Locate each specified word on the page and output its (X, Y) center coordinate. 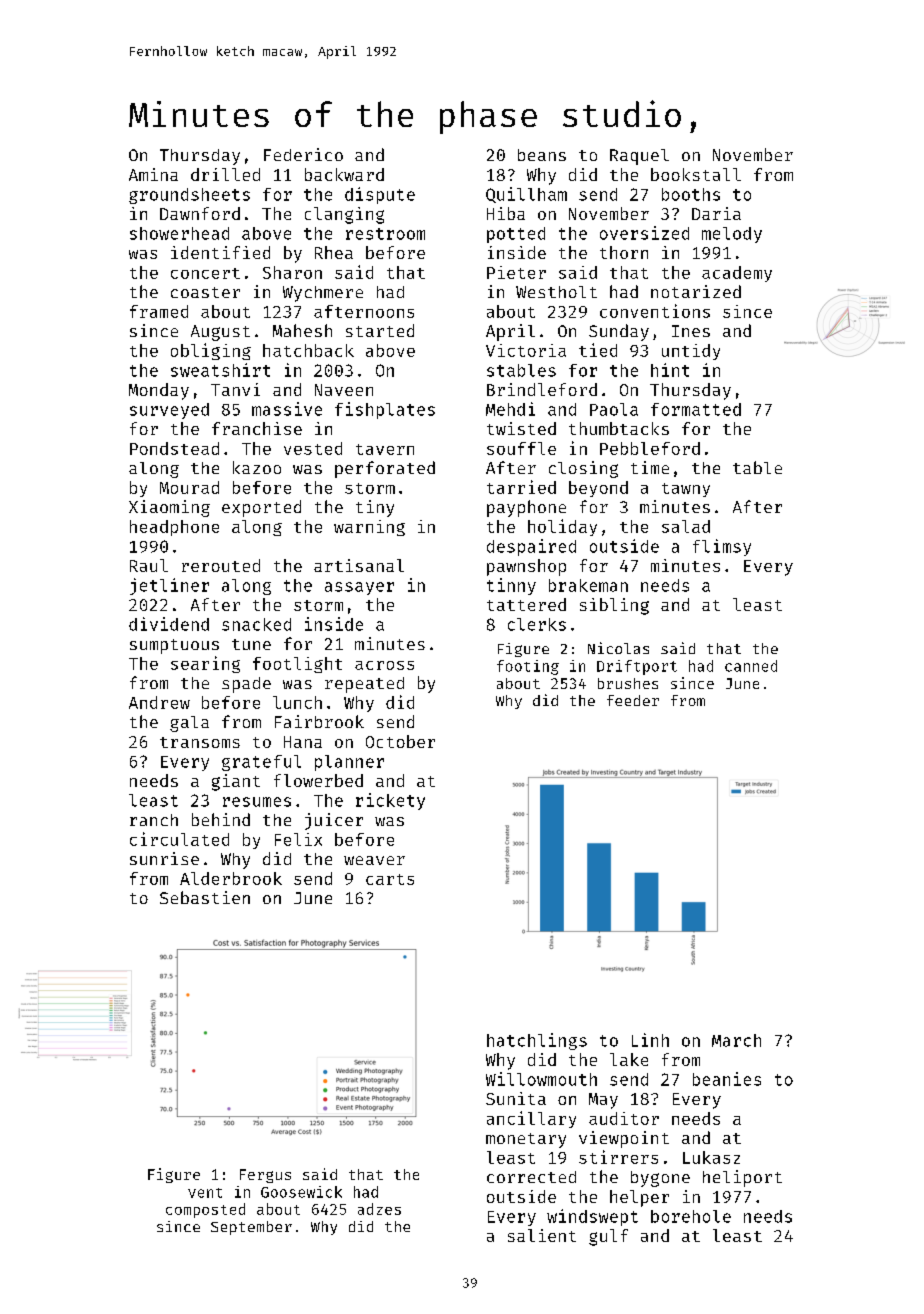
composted (205, 1210)
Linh (650, 1040)
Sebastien (205, 897)
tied (598, 350)
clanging (344, 215)
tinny (511, 586)
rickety (390, 801)
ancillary (531, 1119)
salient (542, 1235)
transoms (200, 742)
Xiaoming (169, 508)
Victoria (526, 350)
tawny (686, 490)
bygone (660, 1179)
